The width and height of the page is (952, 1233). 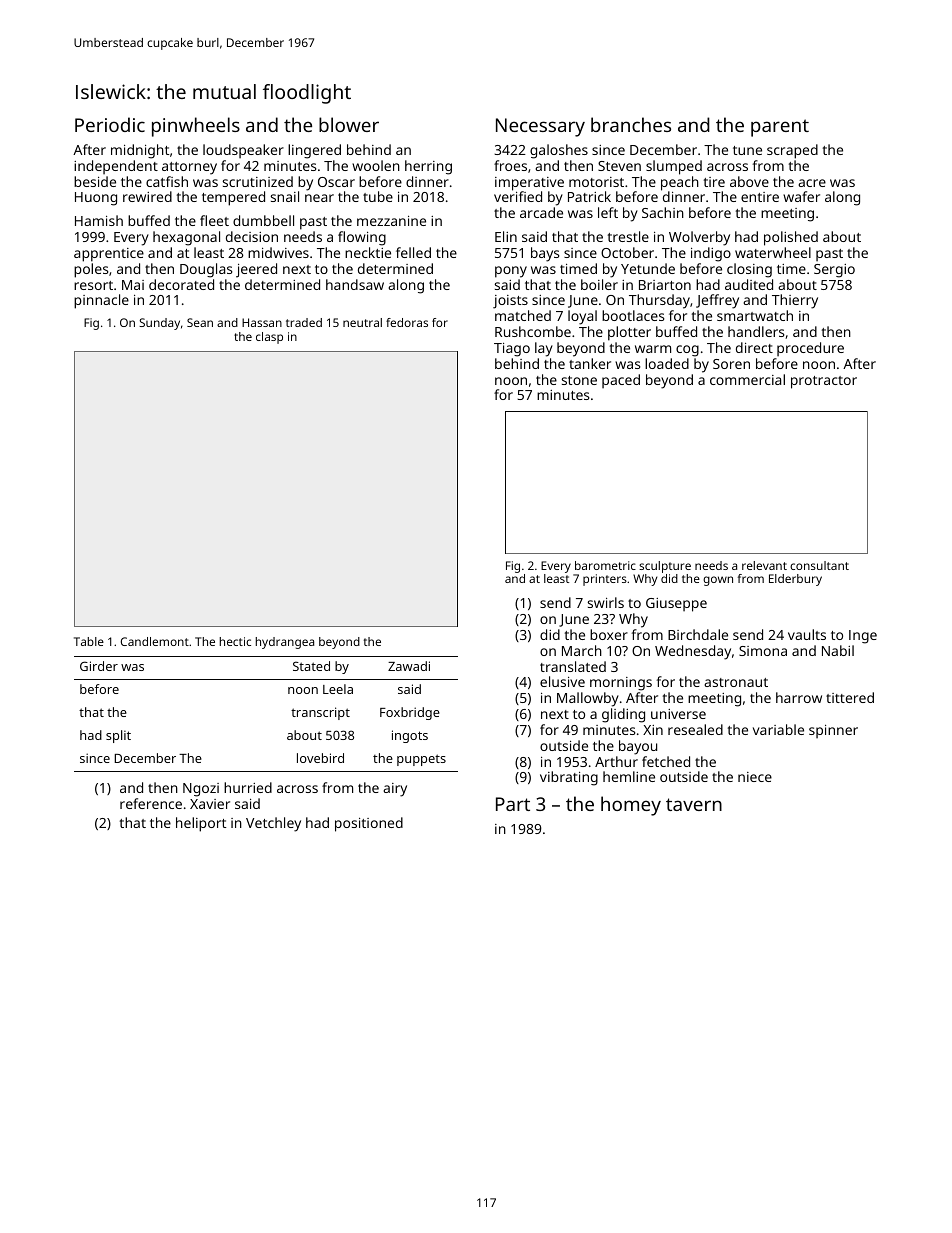 I want to click on joists, so click(x=510, y=302).
